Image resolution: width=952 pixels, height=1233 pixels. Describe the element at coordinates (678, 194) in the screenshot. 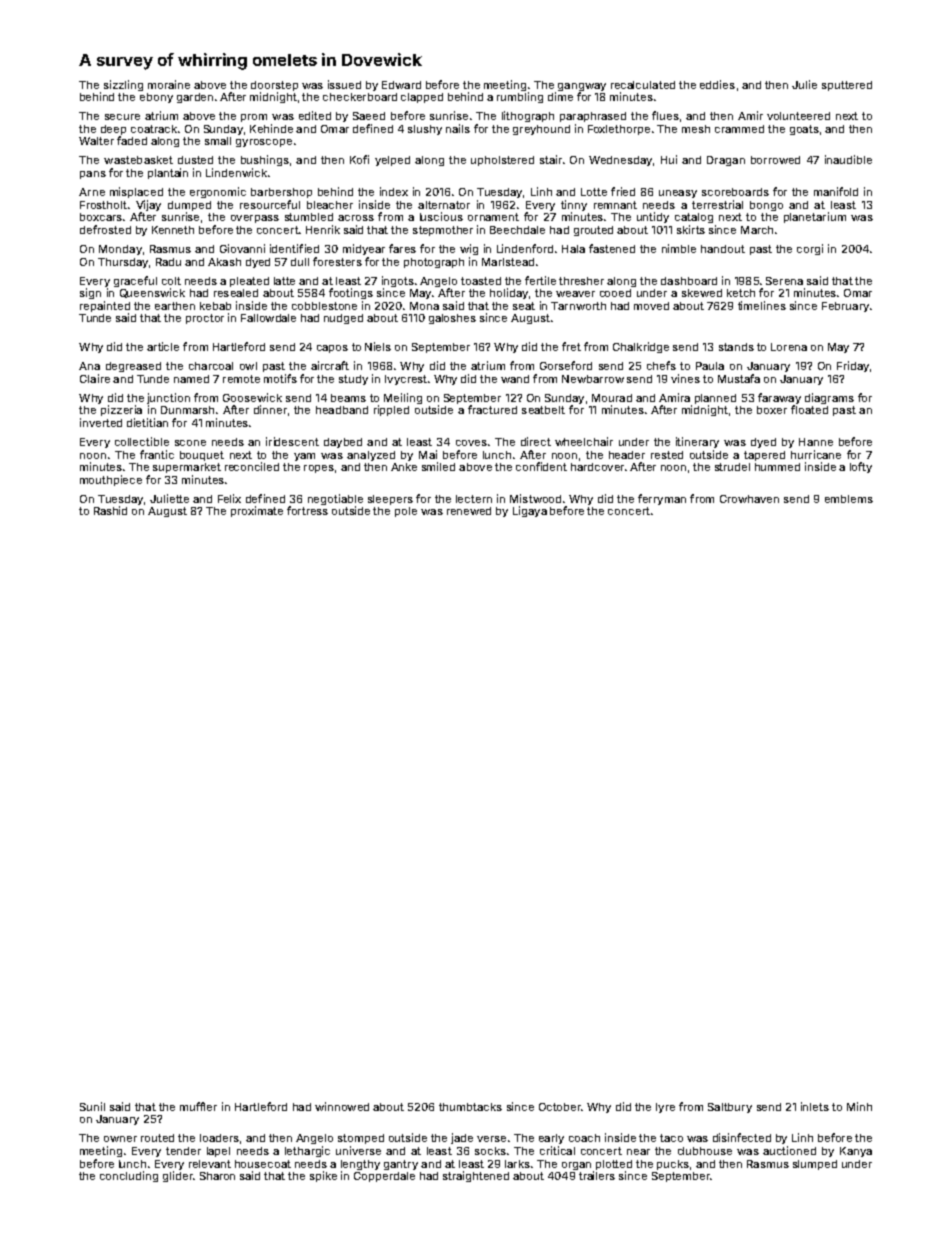

I see `uneasy` at that location.
